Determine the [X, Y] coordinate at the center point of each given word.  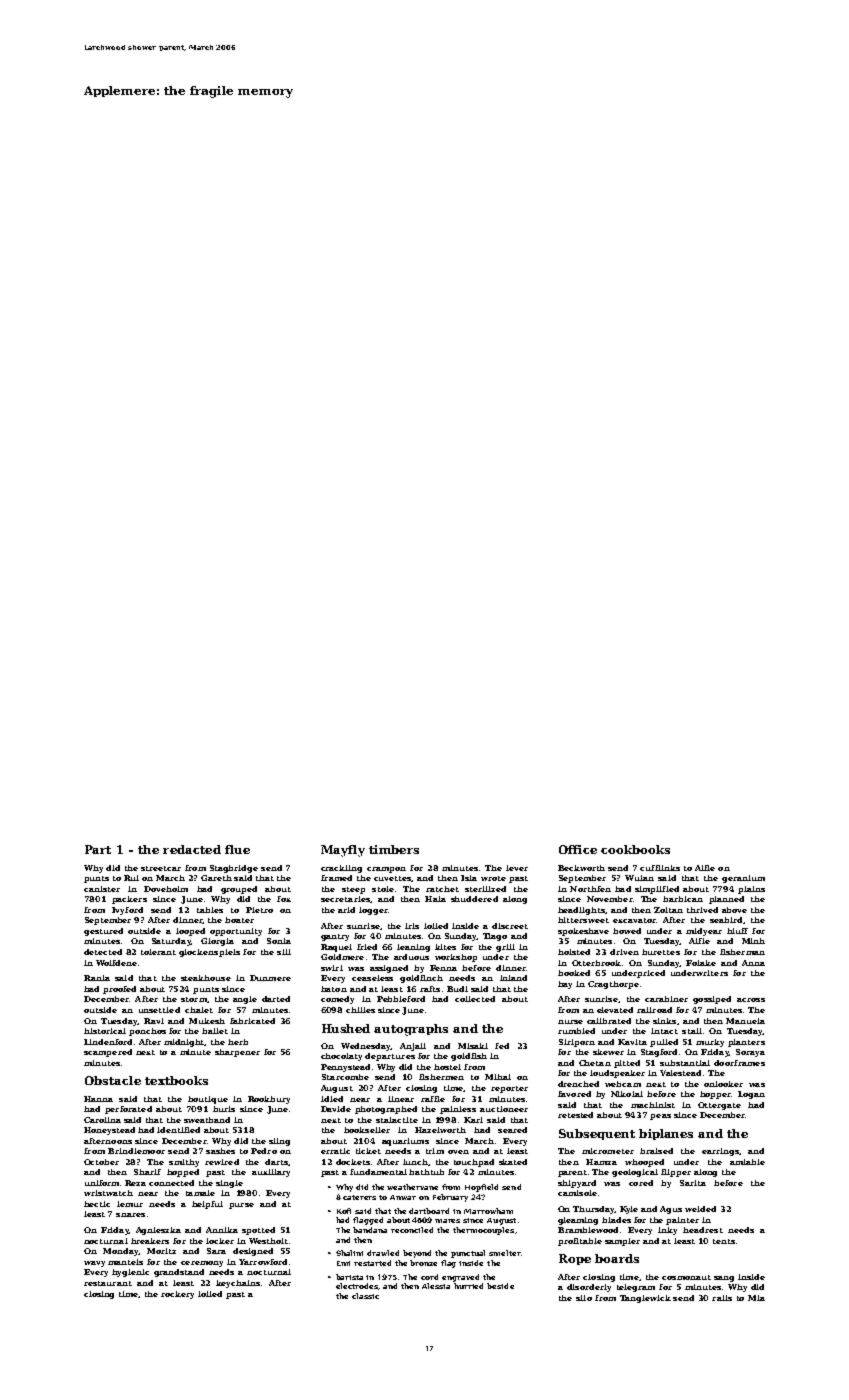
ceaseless [372, 978]
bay [565, 985]
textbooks [176, 1080]
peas [660, 1117]
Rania [97, 978]
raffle [433, 1099]
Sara [216, 1251]
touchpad [474, 1163]
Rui [131, 878]
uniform [102, 1183]
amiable [747, 1162]
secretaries [345, 899]
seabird [726, 920]
